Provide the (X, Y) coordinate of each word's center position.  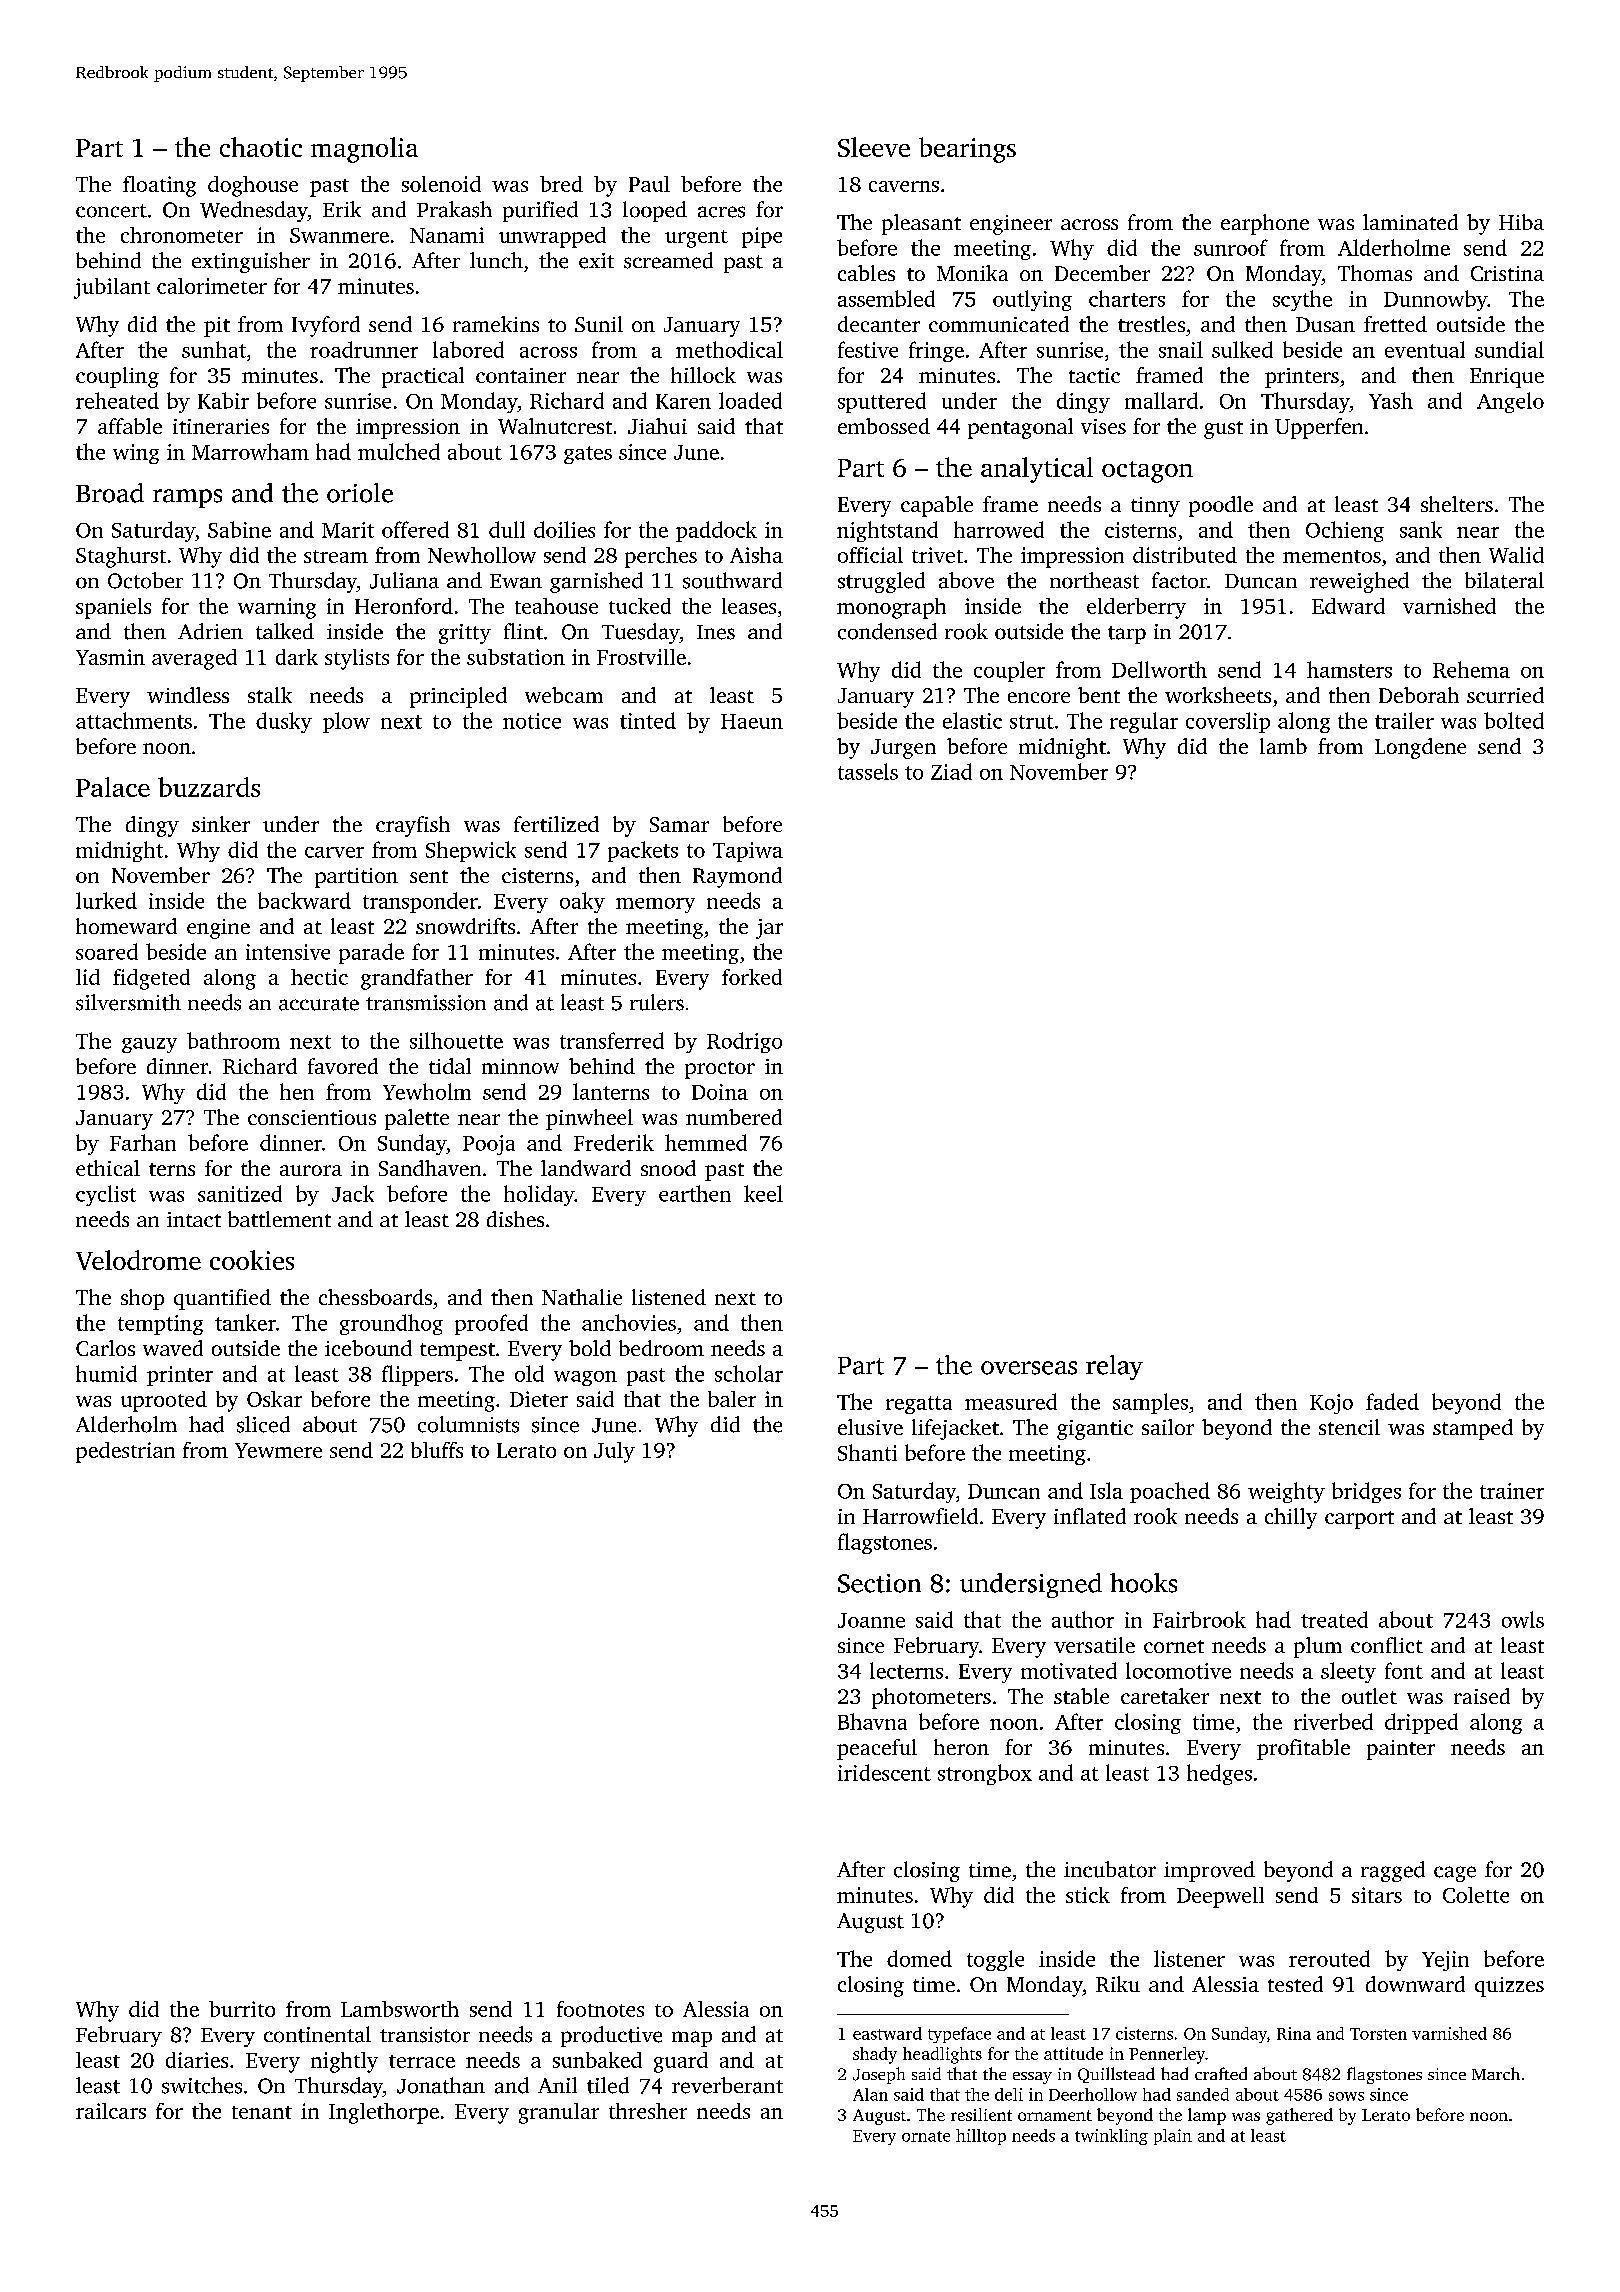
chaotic (261, 147)
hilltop (981, 2137)
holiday (539, 1195)
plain (1173, 2137)
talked (285, 631)
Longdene (1420, 748)
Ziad (951, 771)
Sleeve (874, 147)
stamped (1473, 1429)
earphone (1265, 224)
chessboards (375, 1297)
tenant (262, 2112)
